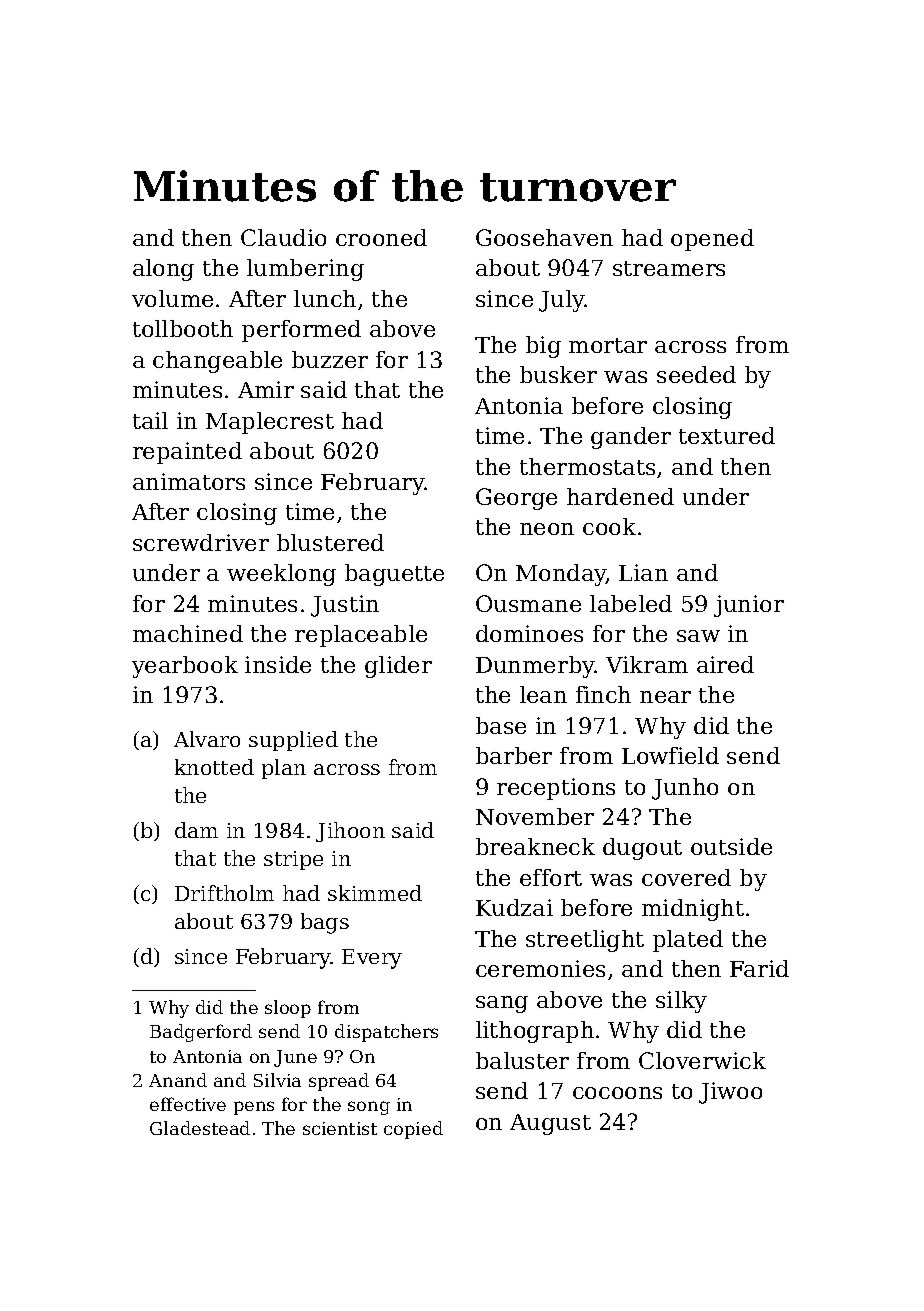  What do you see at coordinates (340, 1128) in the document?
I see `scientist` at bounding box center [340, 1128].
